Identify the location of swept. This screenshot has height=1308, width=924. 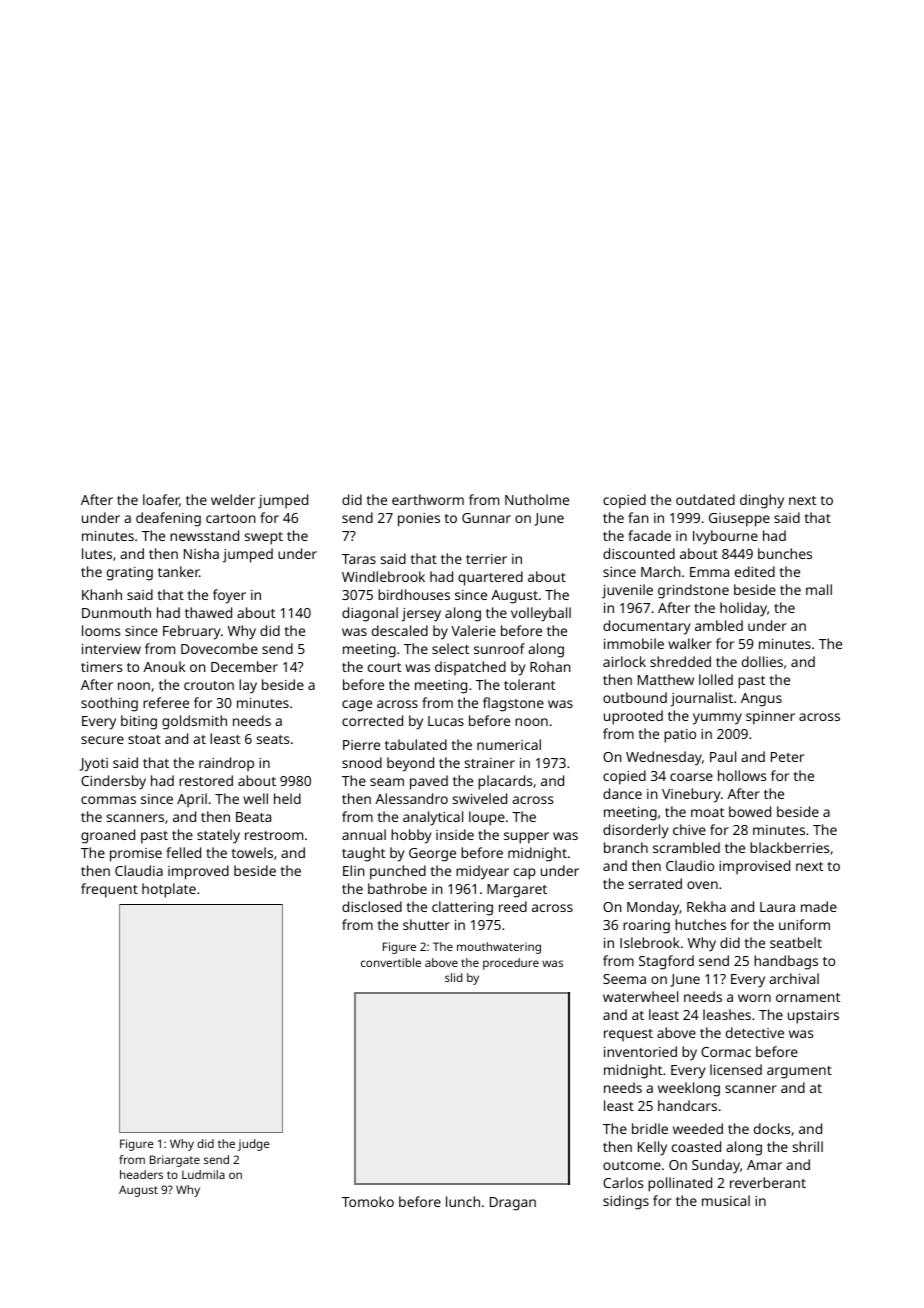
(264, 538).
